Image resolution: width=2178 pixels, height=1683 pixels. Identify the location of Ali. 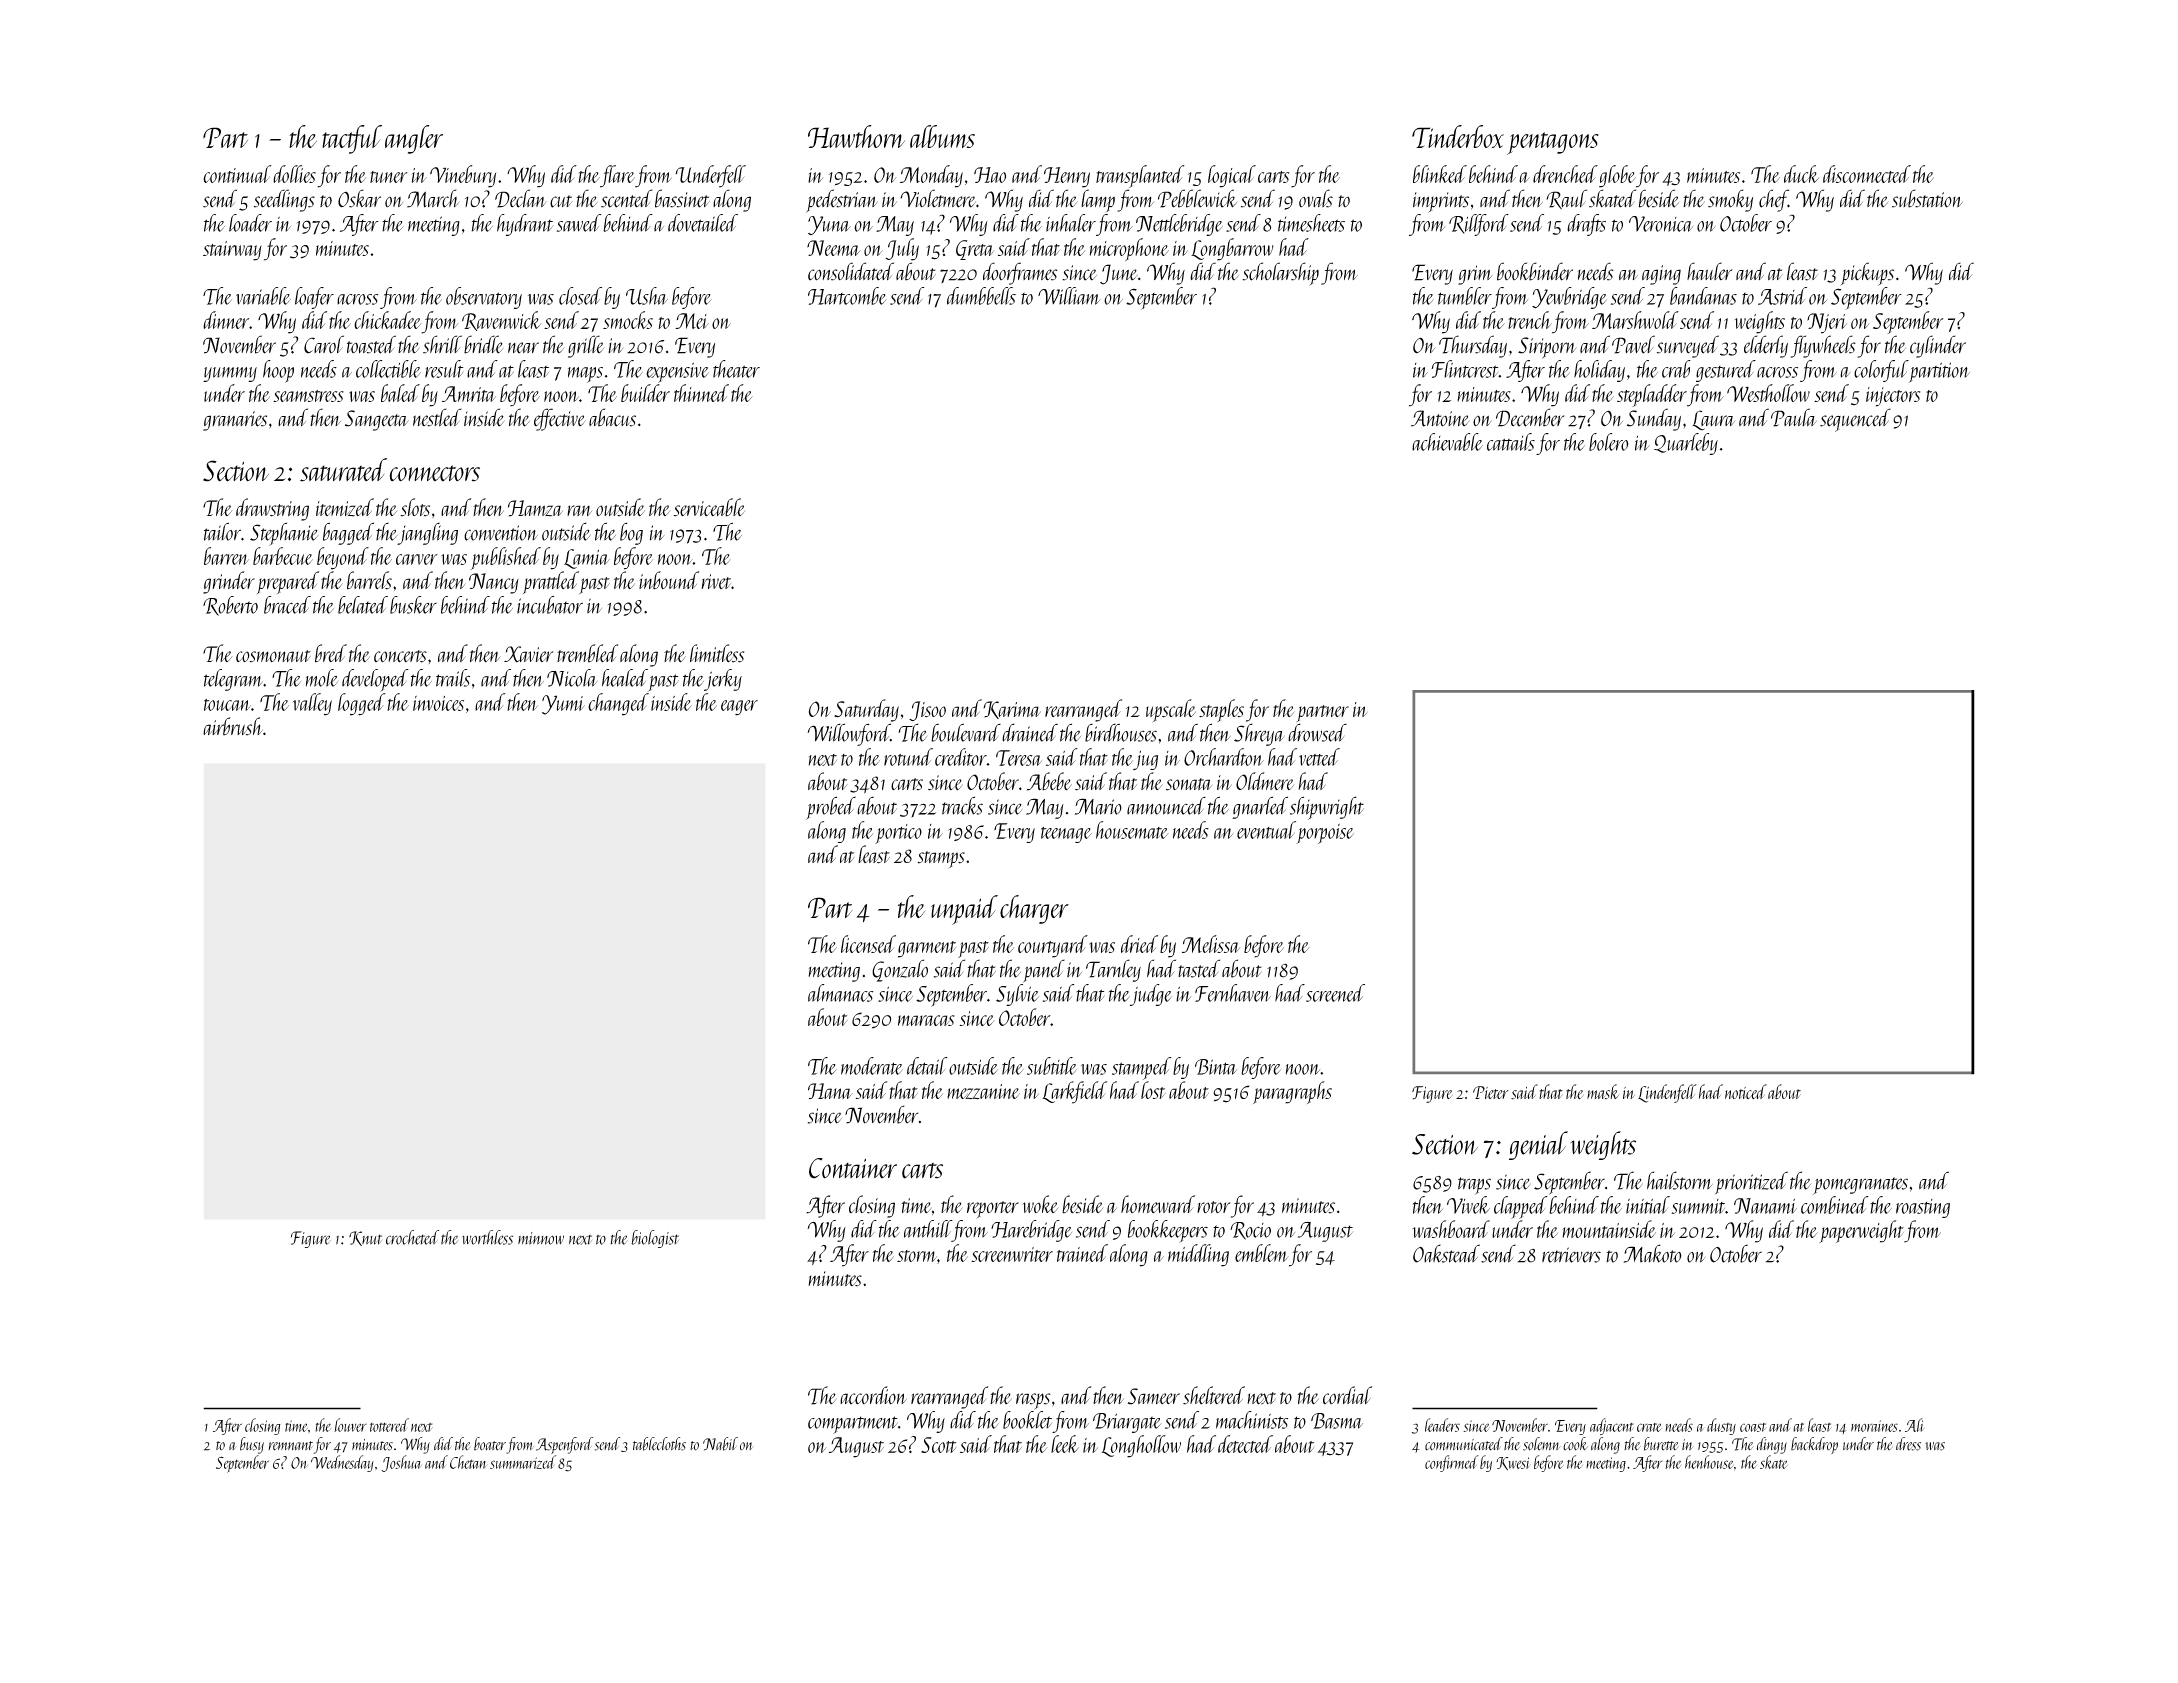
(1914, 1425).
